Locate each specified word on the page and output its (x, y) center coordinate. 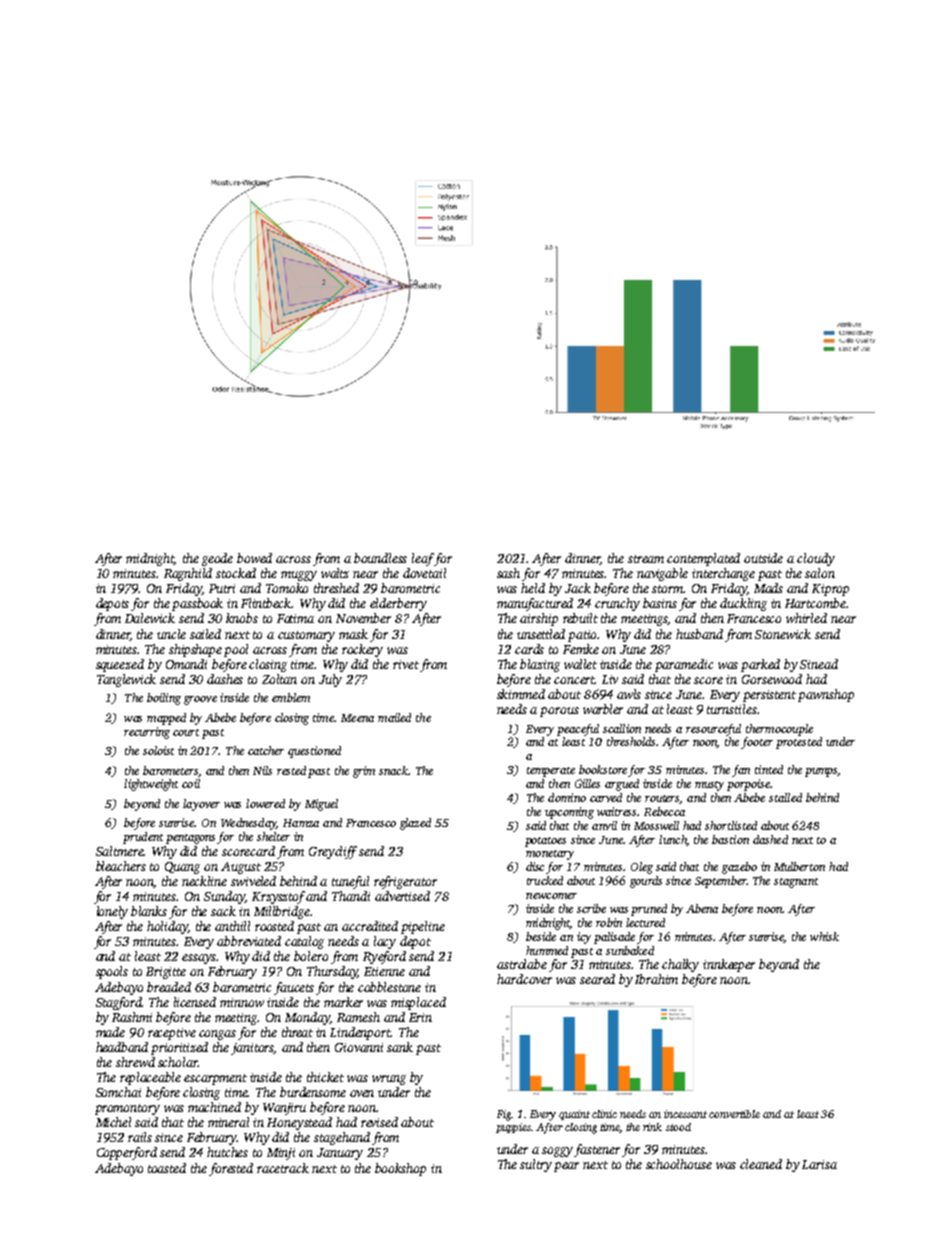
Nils (262, 770)
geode (217, 559)
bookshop (400, 1169)
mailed (394, 717)
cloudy (816, 559)
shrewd (135, 1062)
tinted (769, 769)
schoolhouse (679, 1164)
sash (508, 573)
